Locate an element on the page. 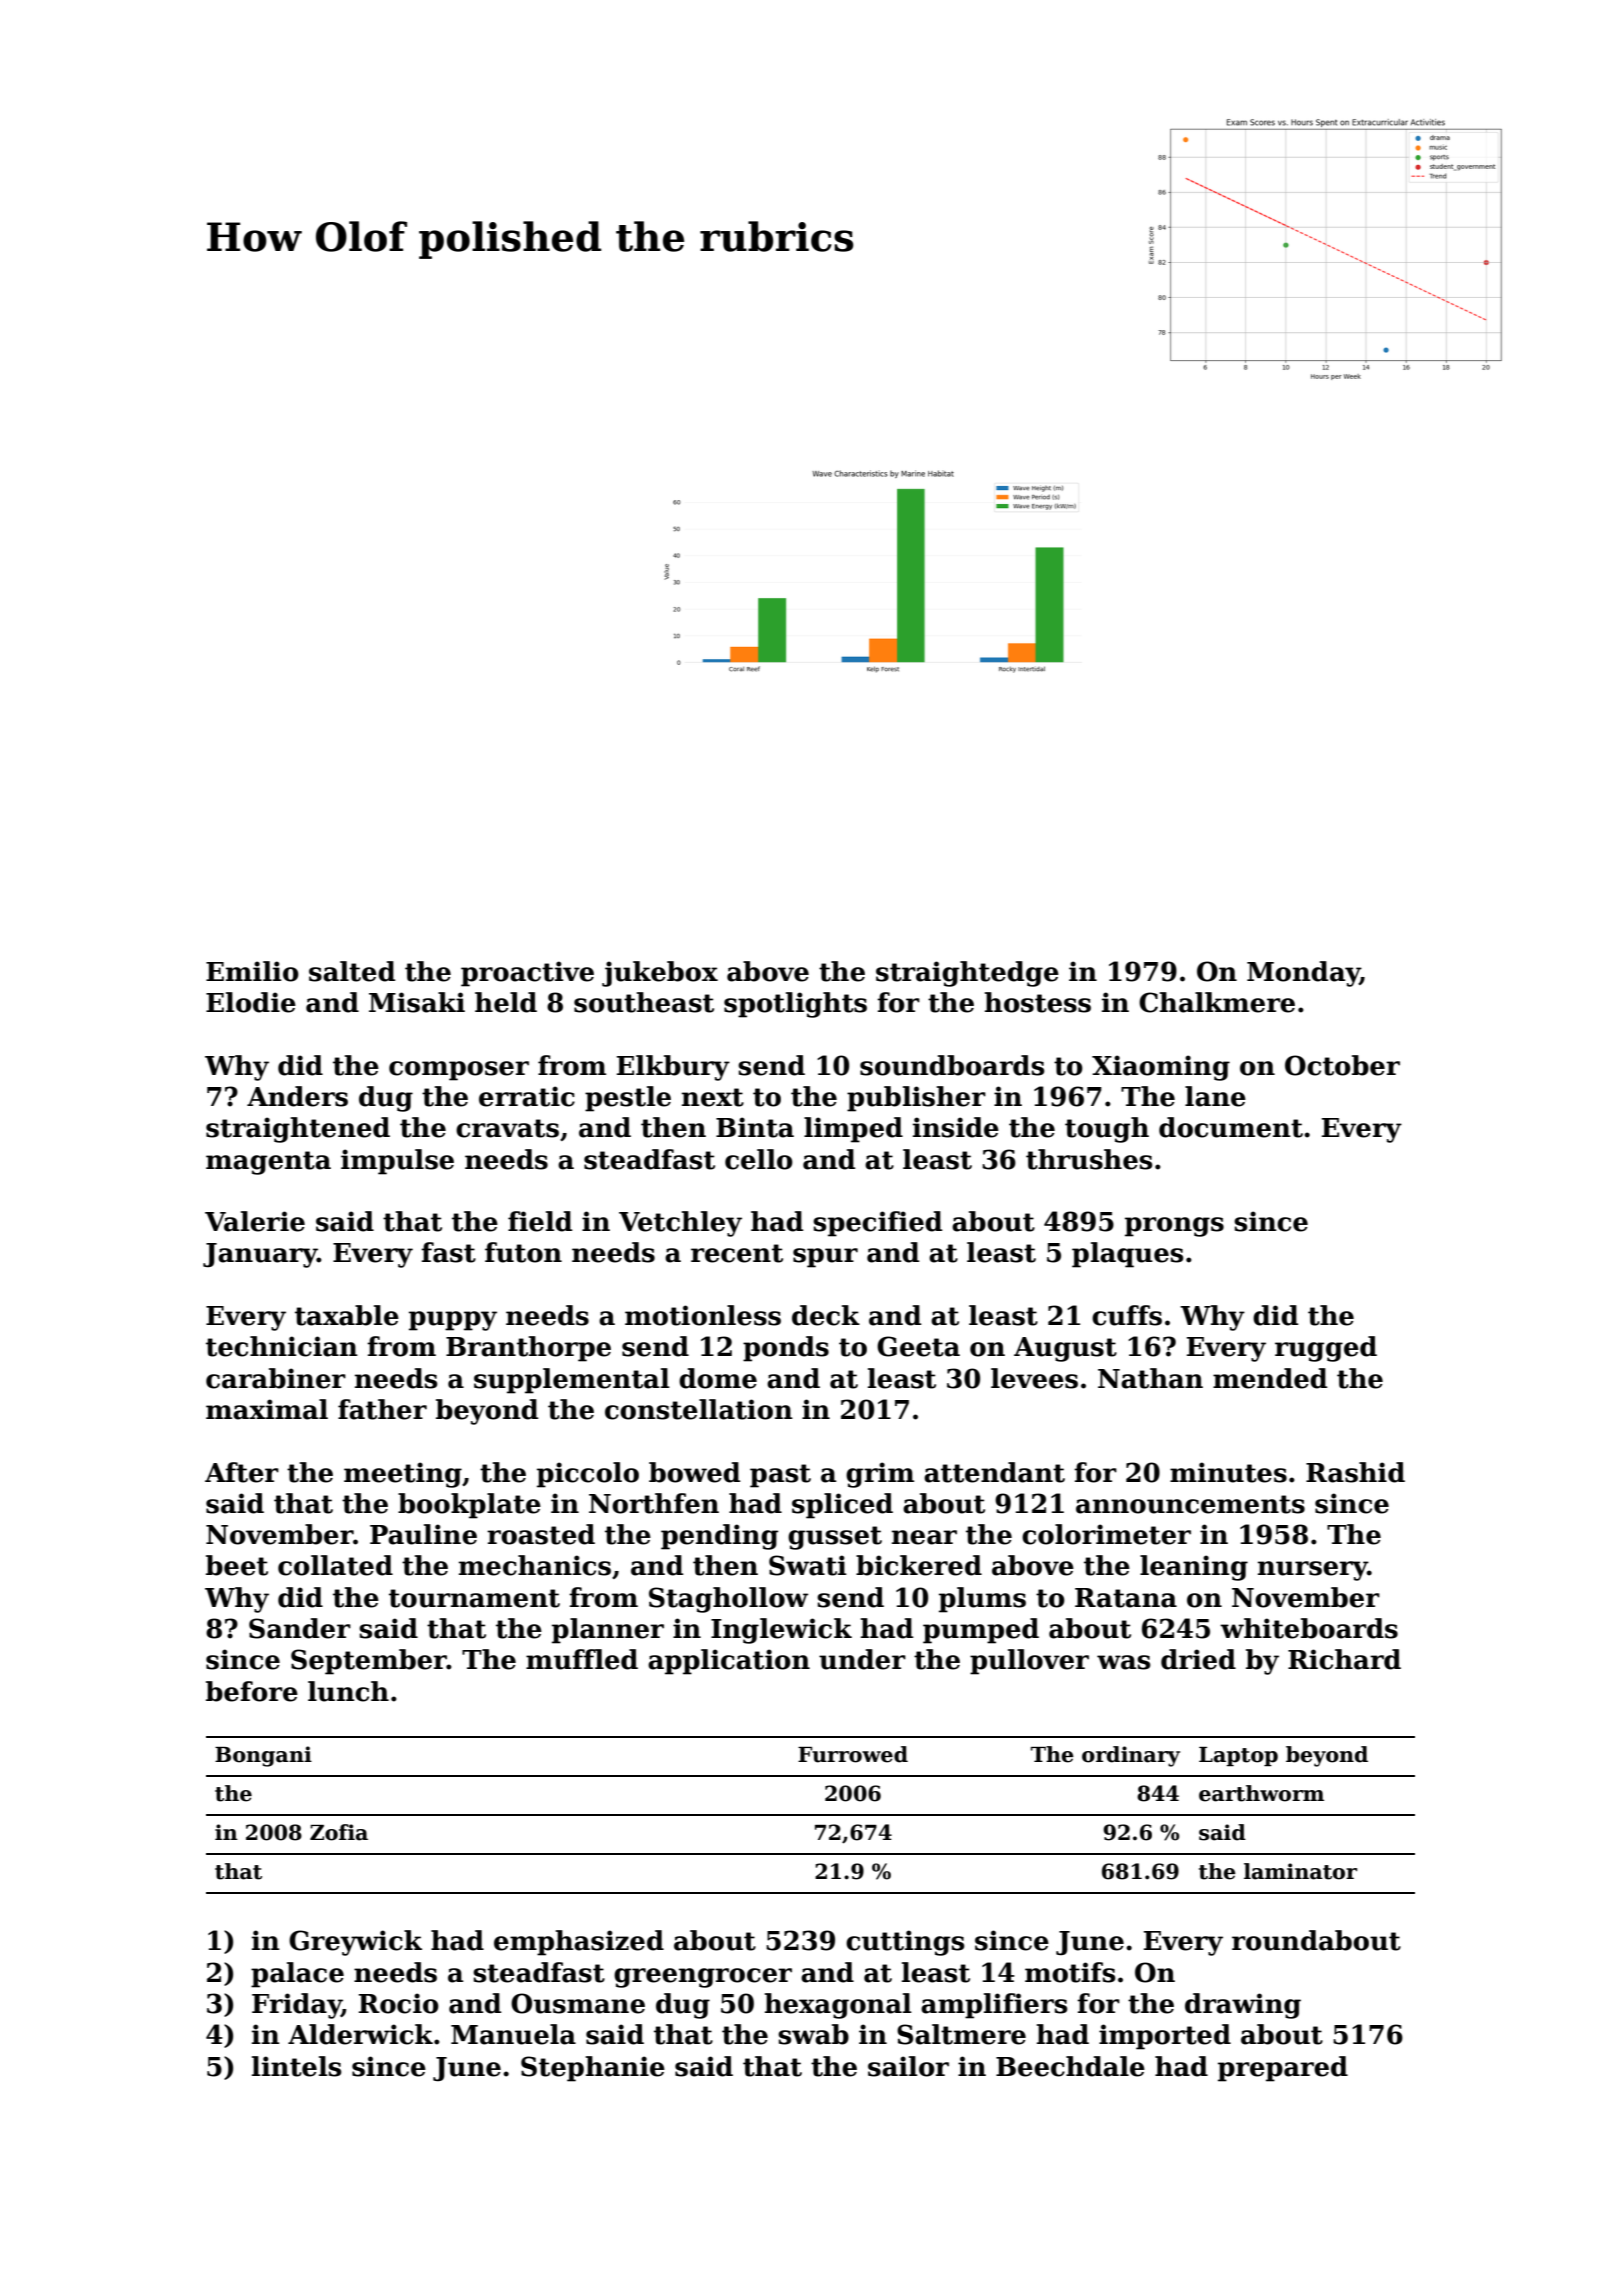  taxable is located at coordinates (347, 1315).
